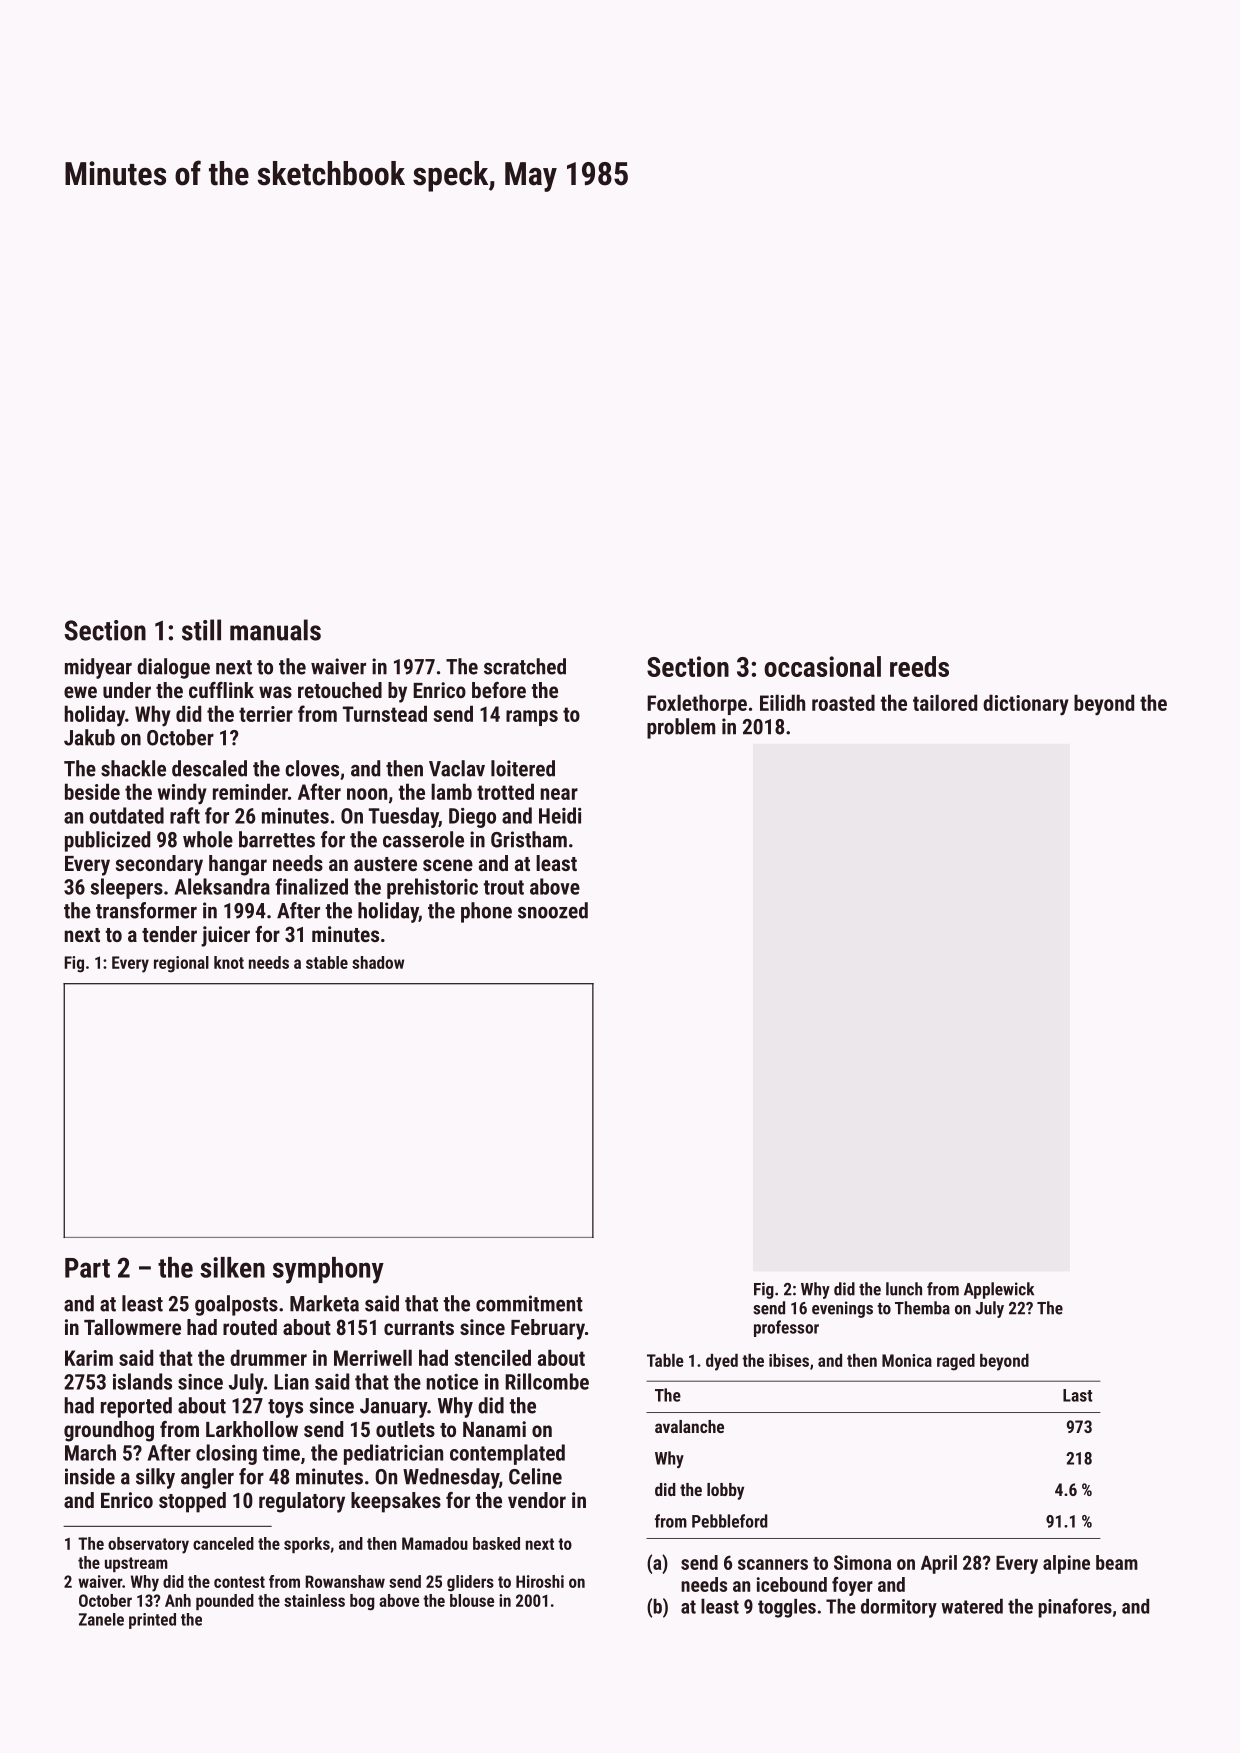 This page has height=1753, width=1240. What do you see at coordinates (302, 1502) in the page?
I see `regulatory` at bounding box center [302, 1502].
